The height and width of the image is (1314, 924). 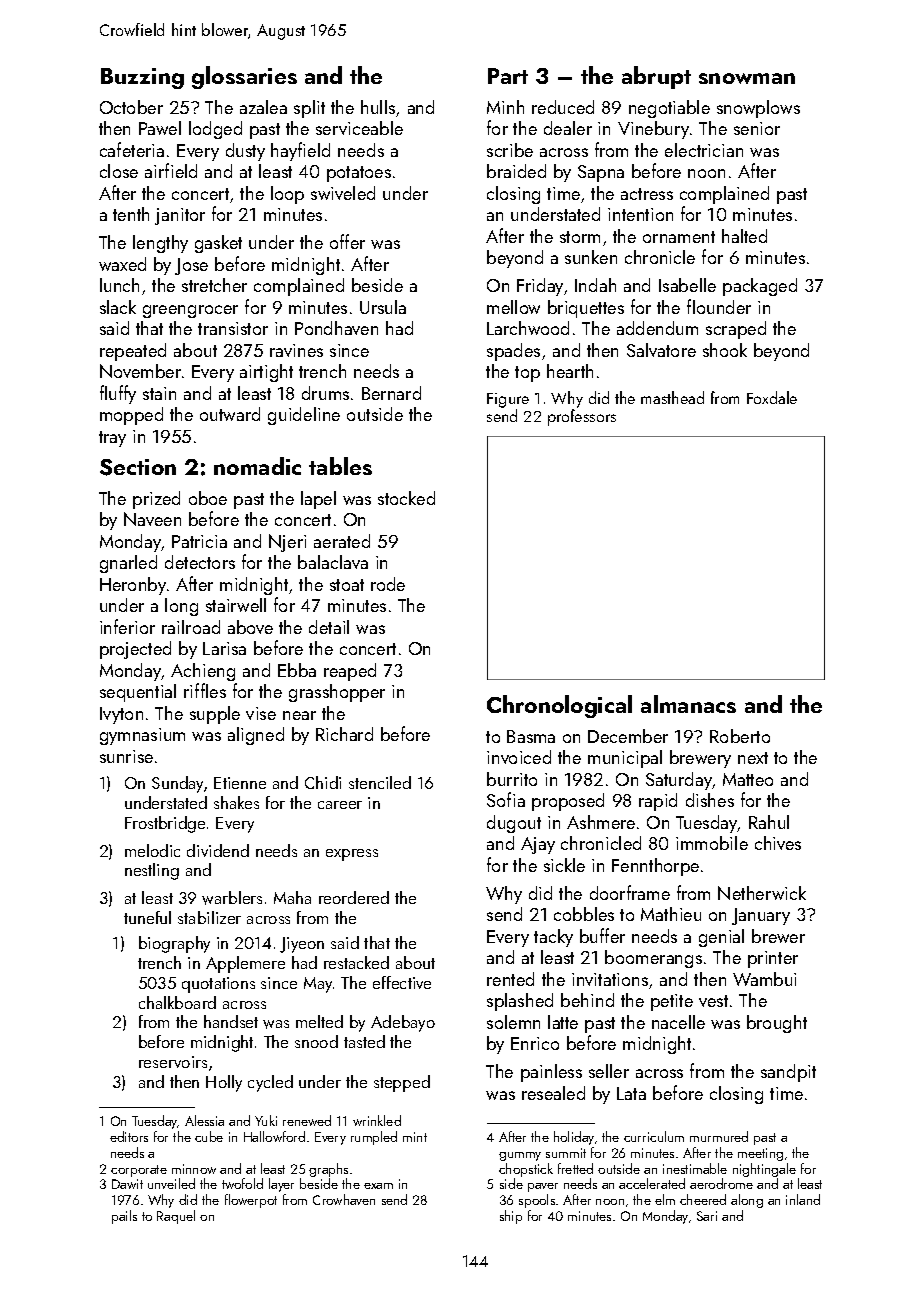 What do you see at coordinates (236, 605) in the image?
I see `stairwell` at bounding box center [236, 605].
